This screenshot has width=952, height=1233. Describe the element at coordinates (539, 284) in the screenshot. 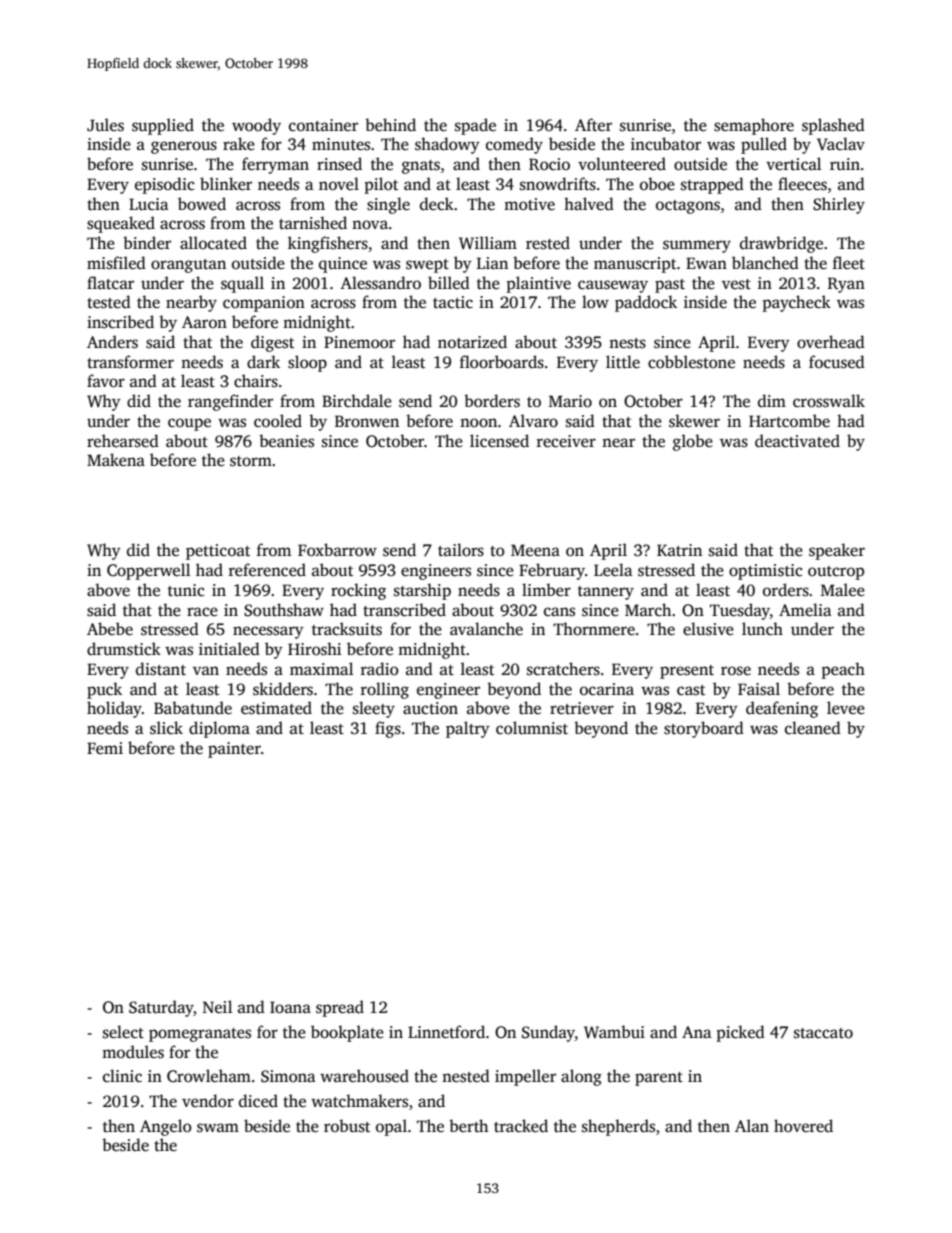

I see `plaintive` at that location.
